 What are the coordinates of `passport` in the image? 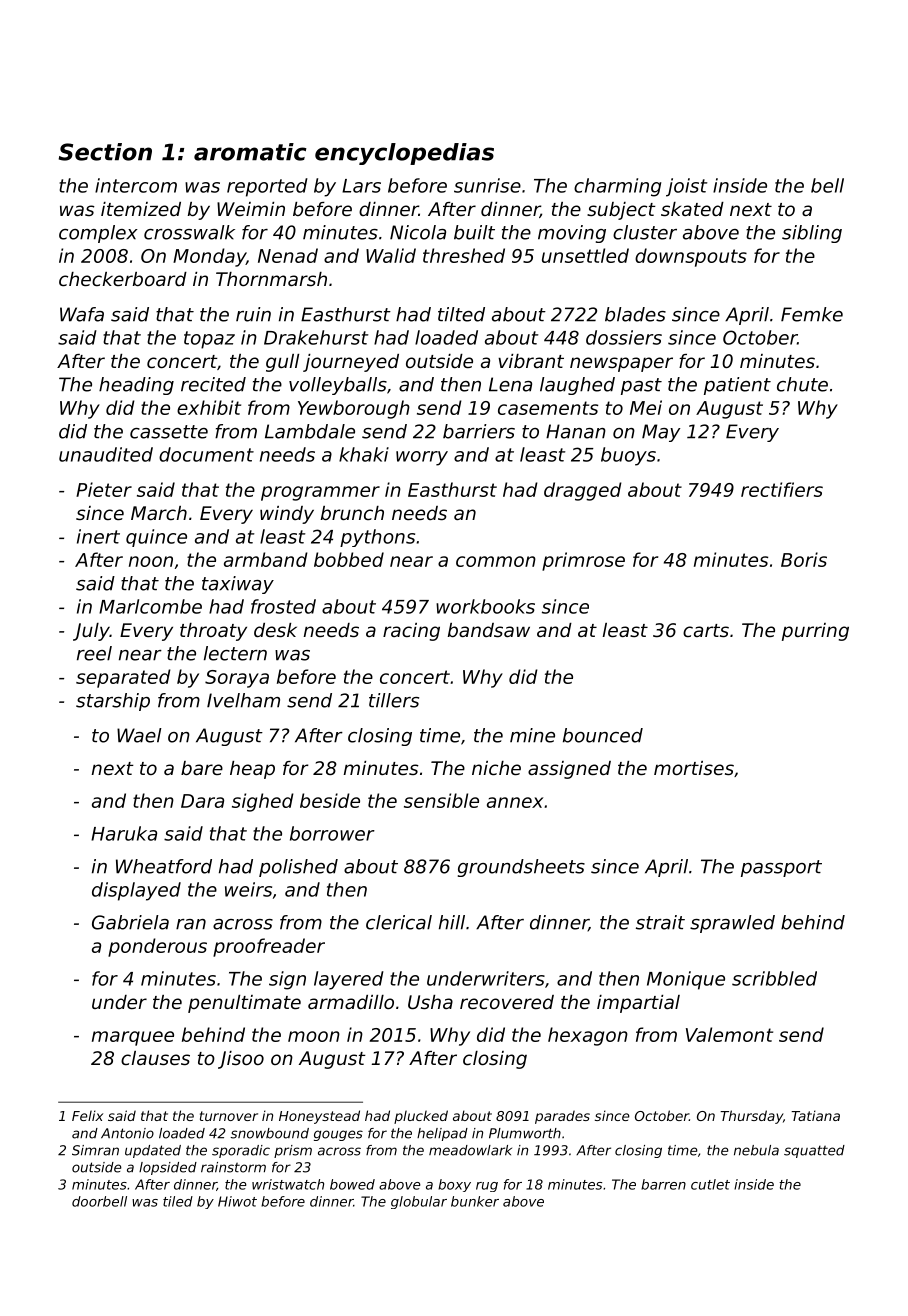 It's located at (781, 868).
